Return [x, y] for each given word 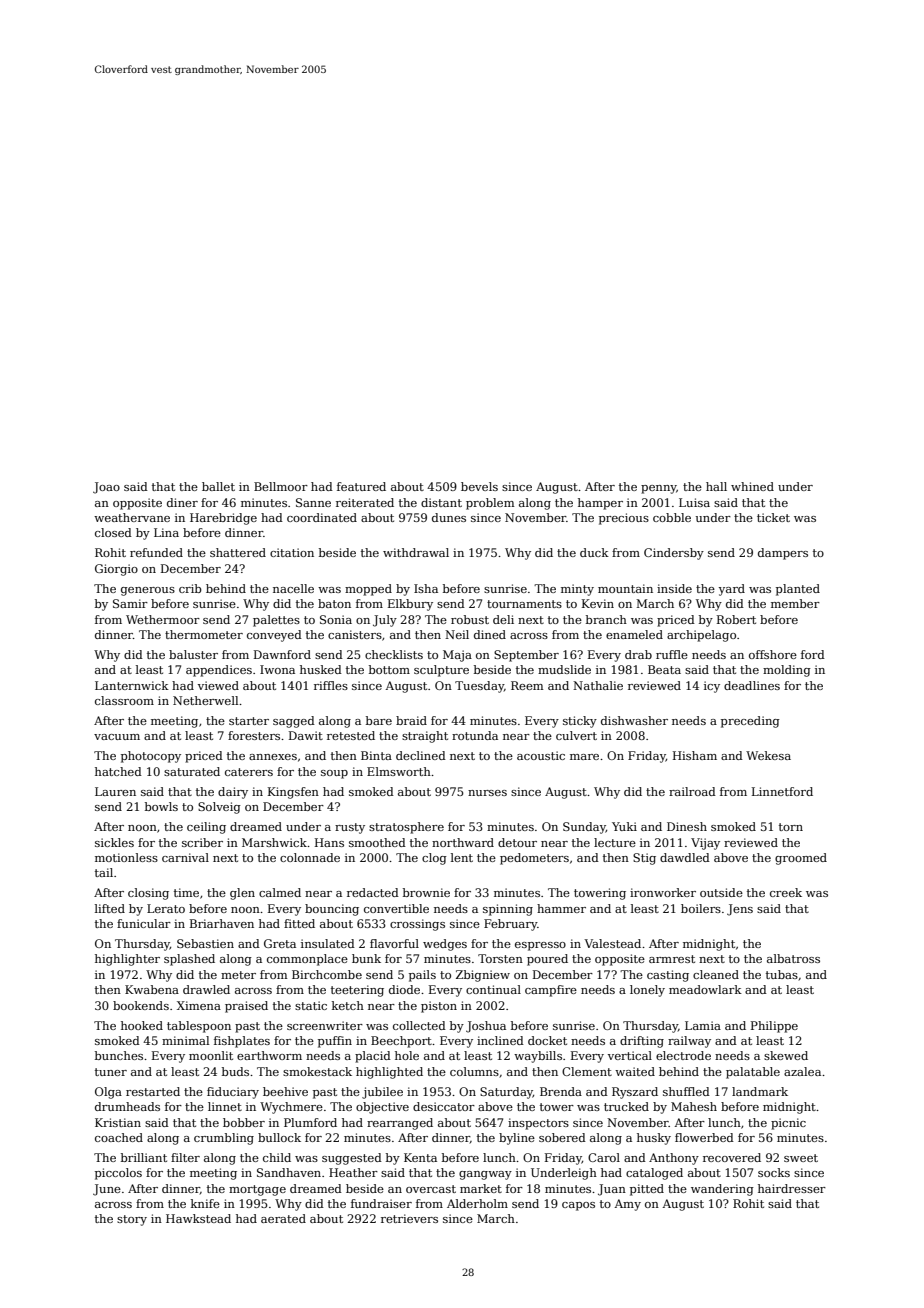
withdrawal [416, 552]
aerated [283, 1218]
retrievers [409, 1218]
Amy [627, 1205]
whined [752, 486]
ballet [218, 486]
